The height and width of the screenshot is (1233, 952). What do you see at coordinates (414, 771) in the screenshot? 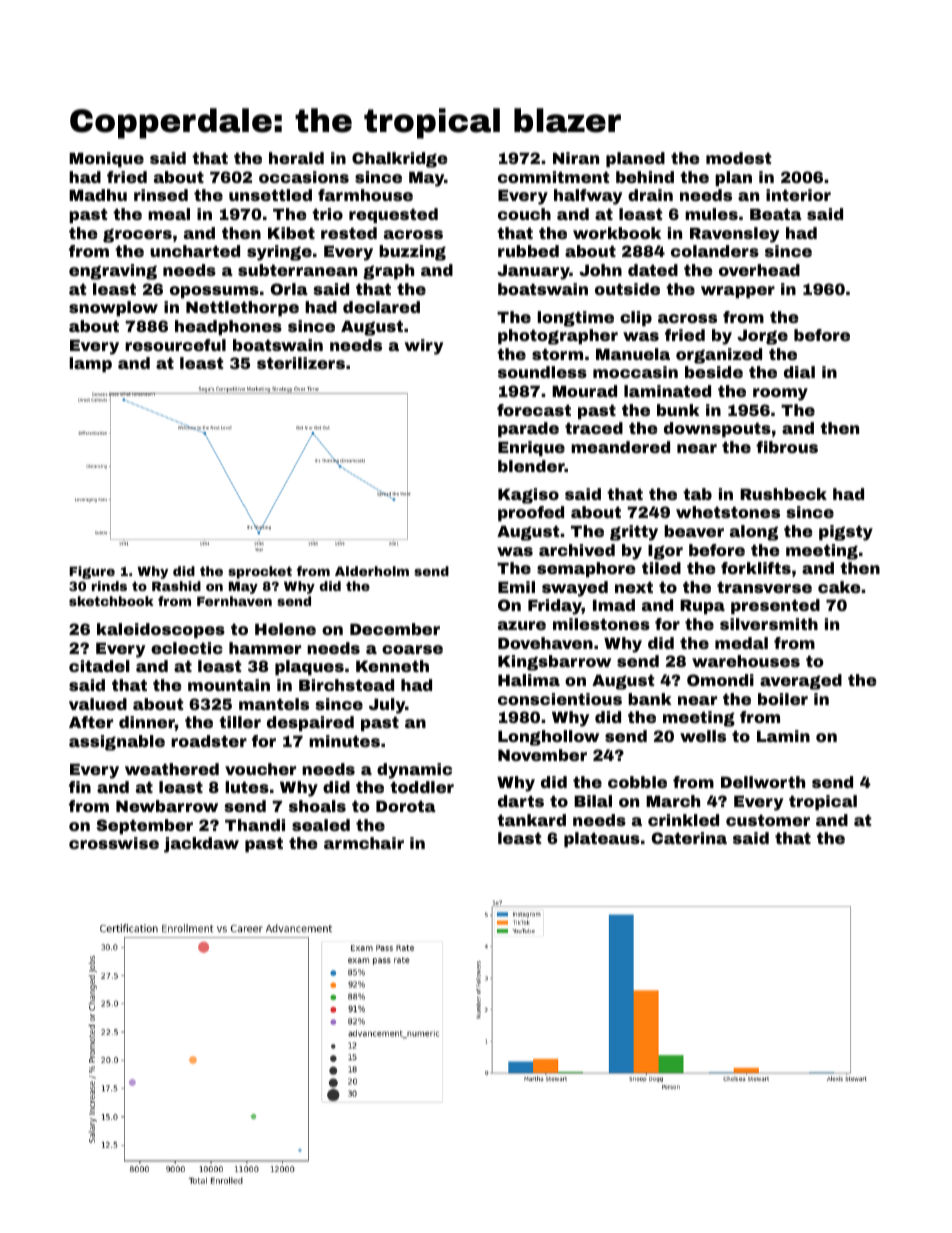
I see `dynamic` at bounding box center [414, 771].
